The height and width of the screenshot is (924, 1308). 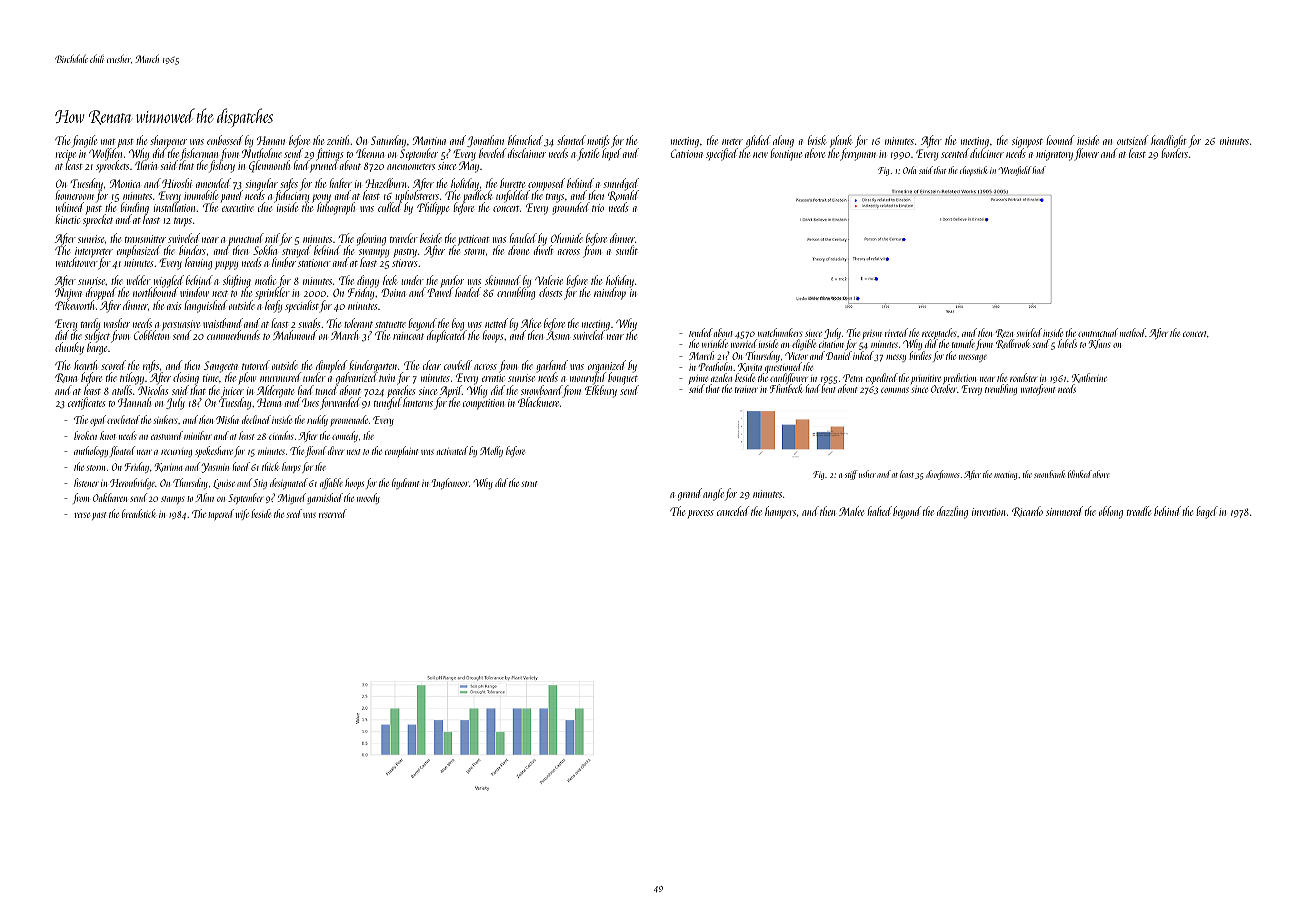 What do you see at coordinates (851, 475) in the screenshot?
I see `stiff` at bounding box center [851, 475].
